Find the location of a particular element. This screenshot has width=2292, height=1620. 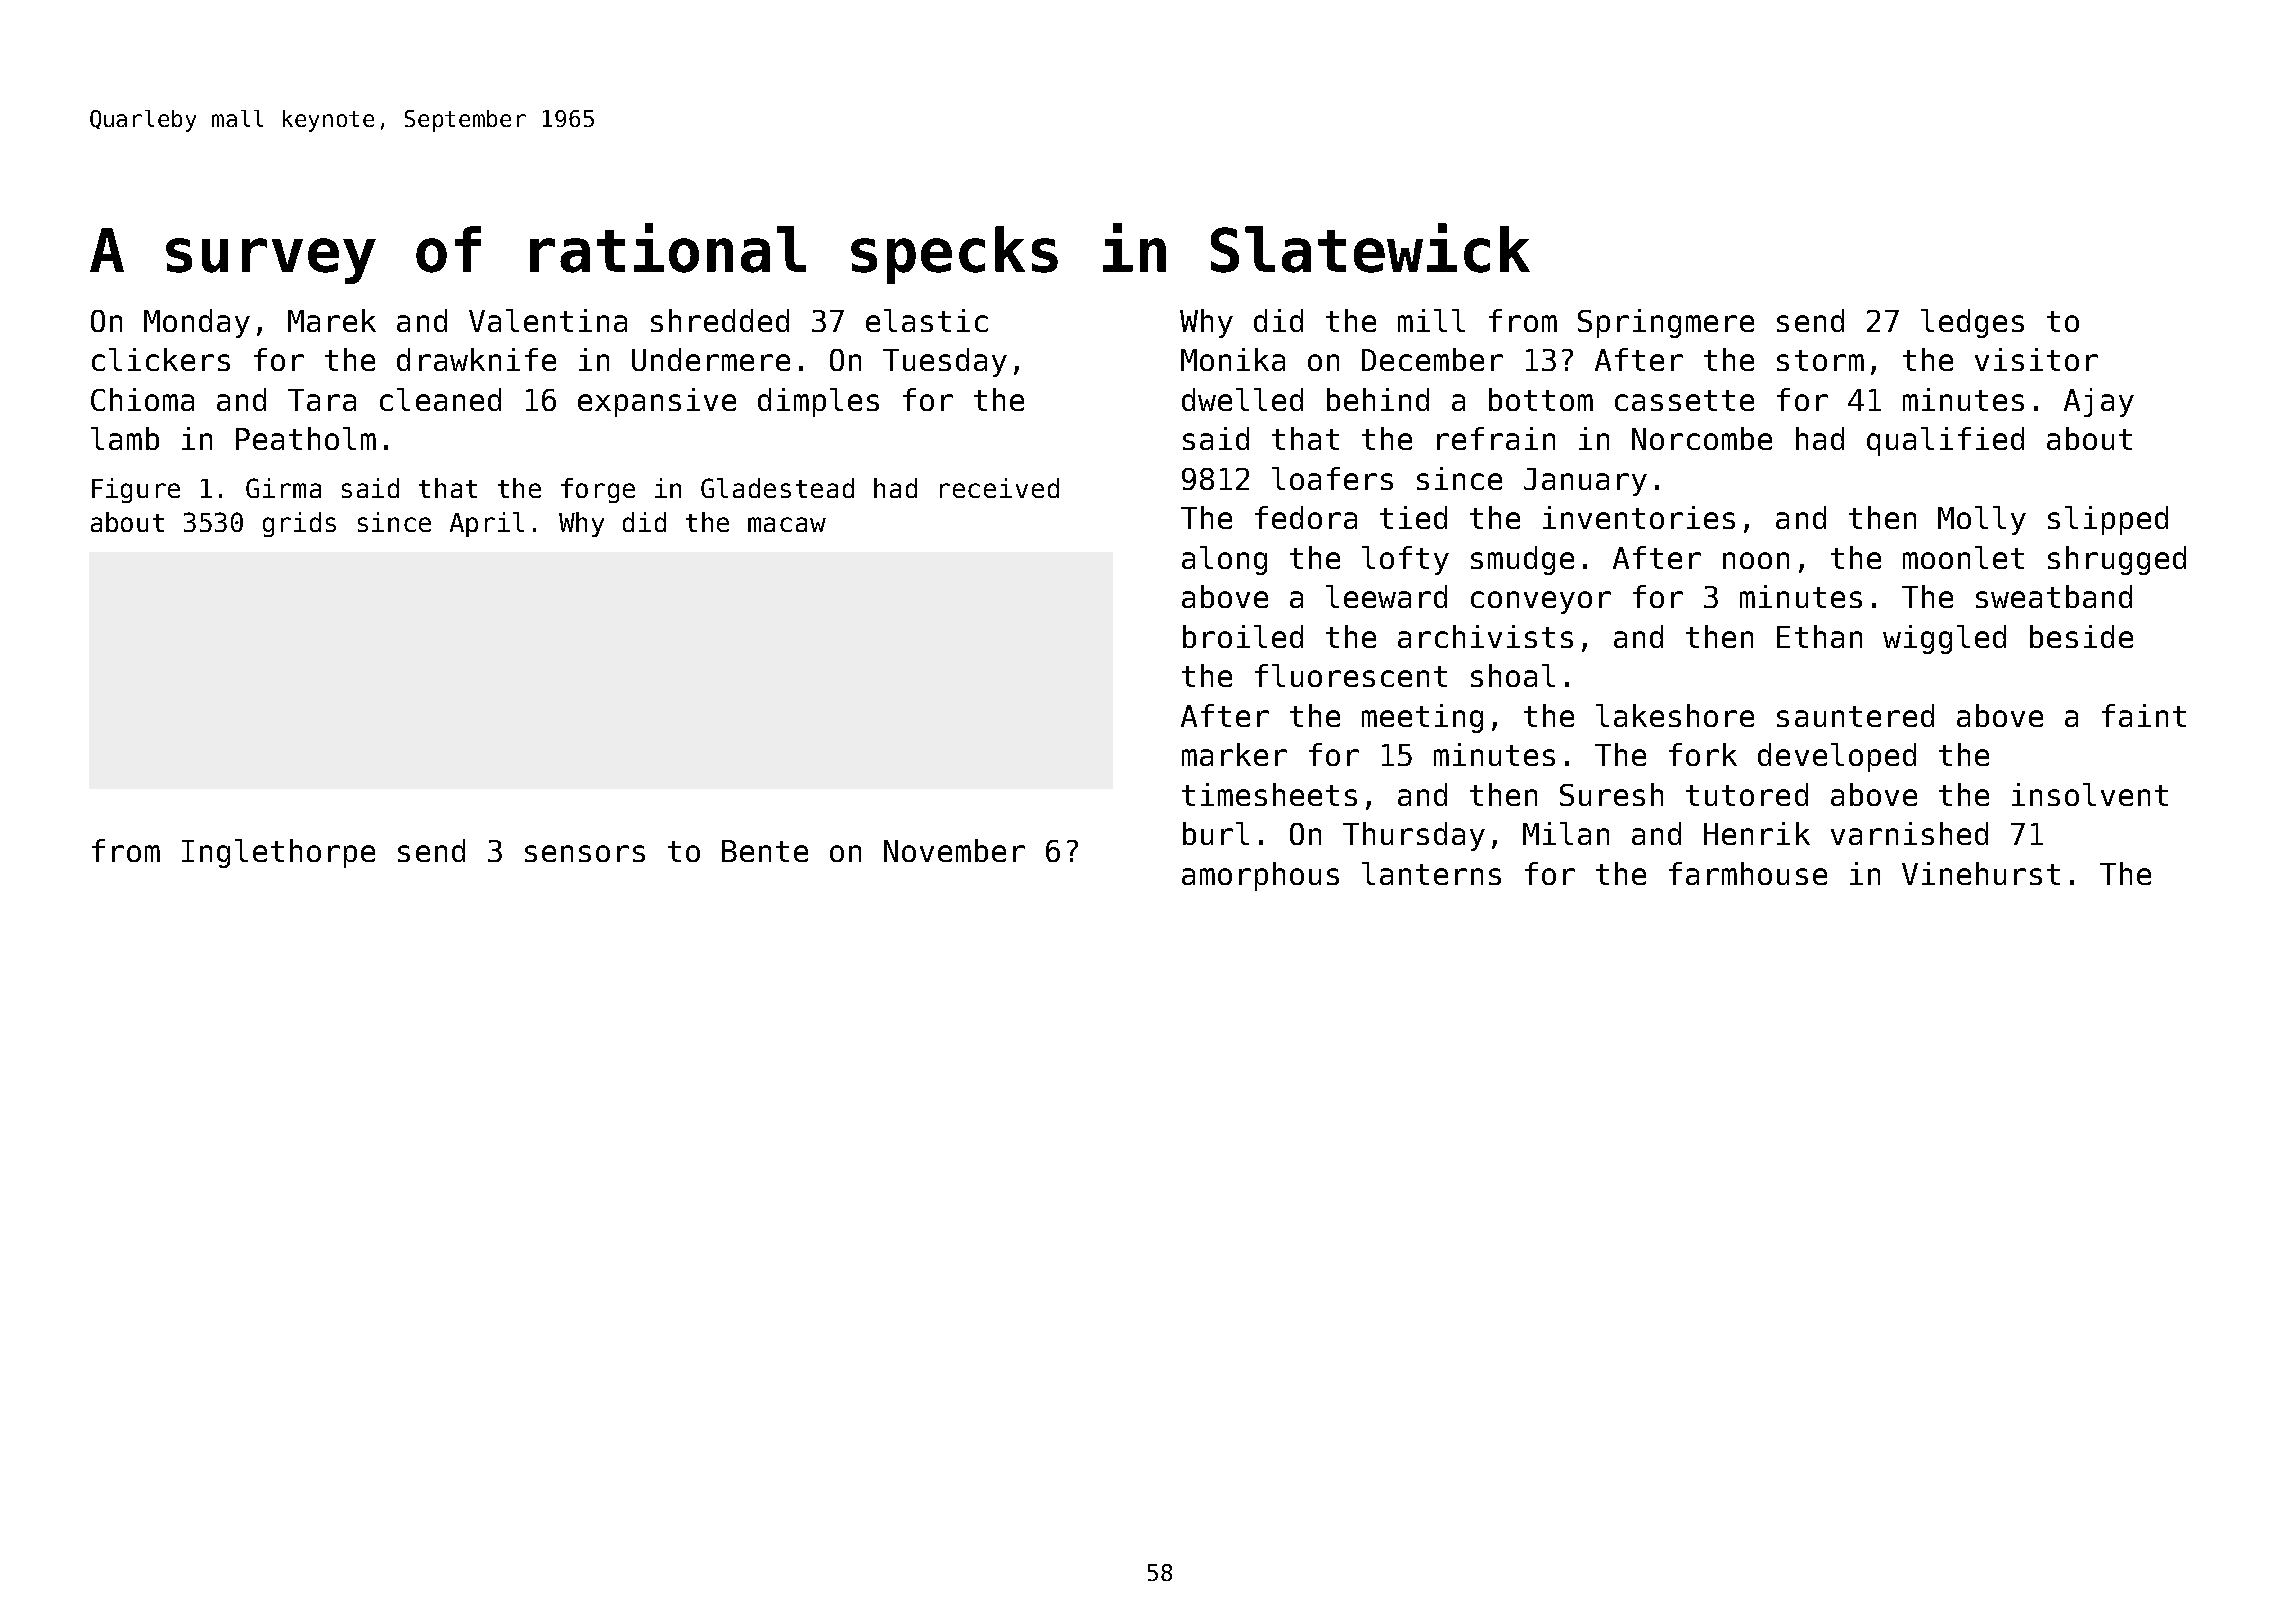

dwelled is located at coordinates (1242, 399).
